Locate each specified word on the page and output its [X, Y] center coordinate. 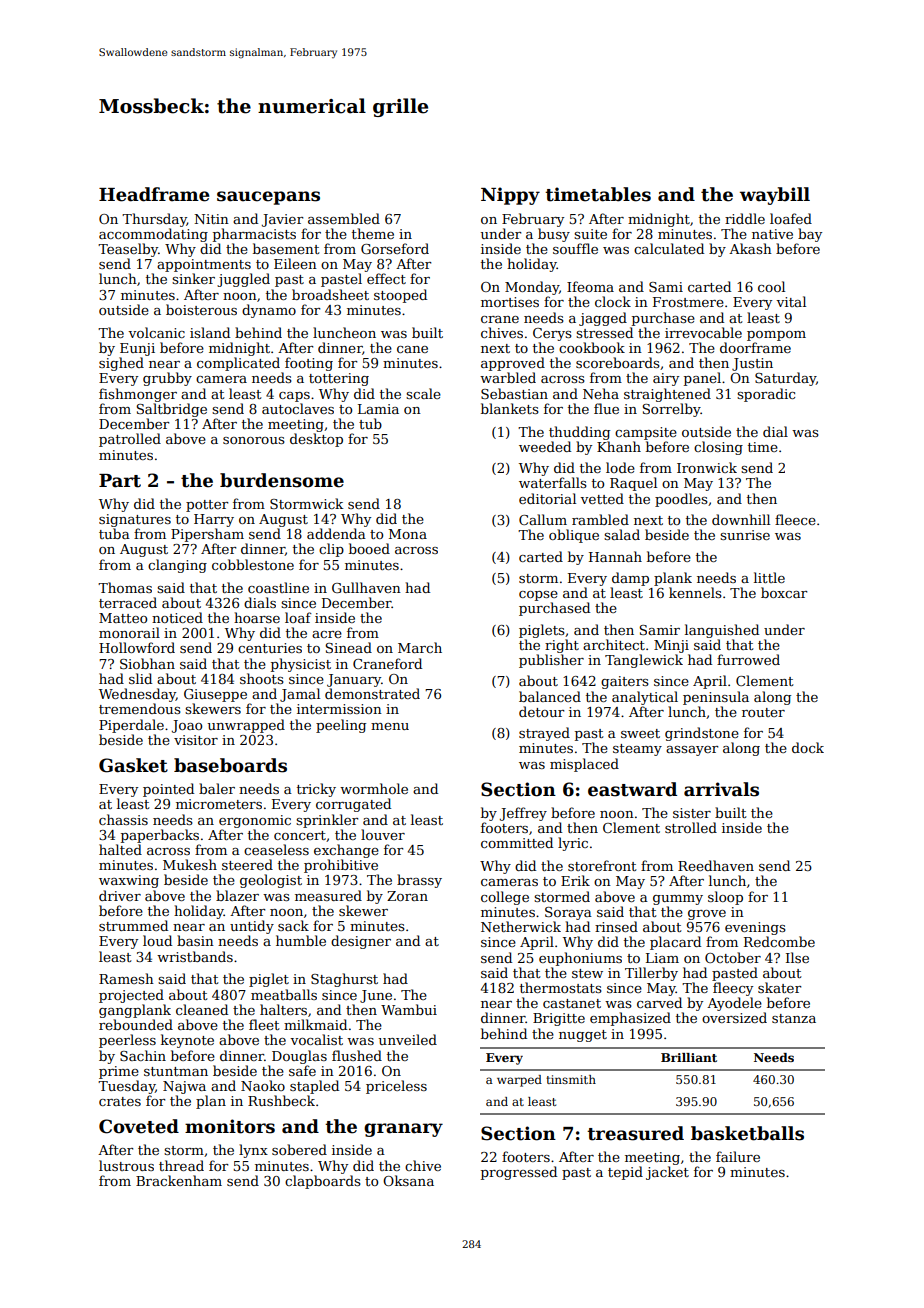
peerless [127, 1041]
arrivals [721, 789]
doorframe [755, 347]
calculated [669, 248]
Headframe [154, 194]
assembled [344, 218]
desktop [316, 440]
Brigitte [559, 1019]
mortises [510, 302]
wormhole [374, 788]
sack [293, 925]
